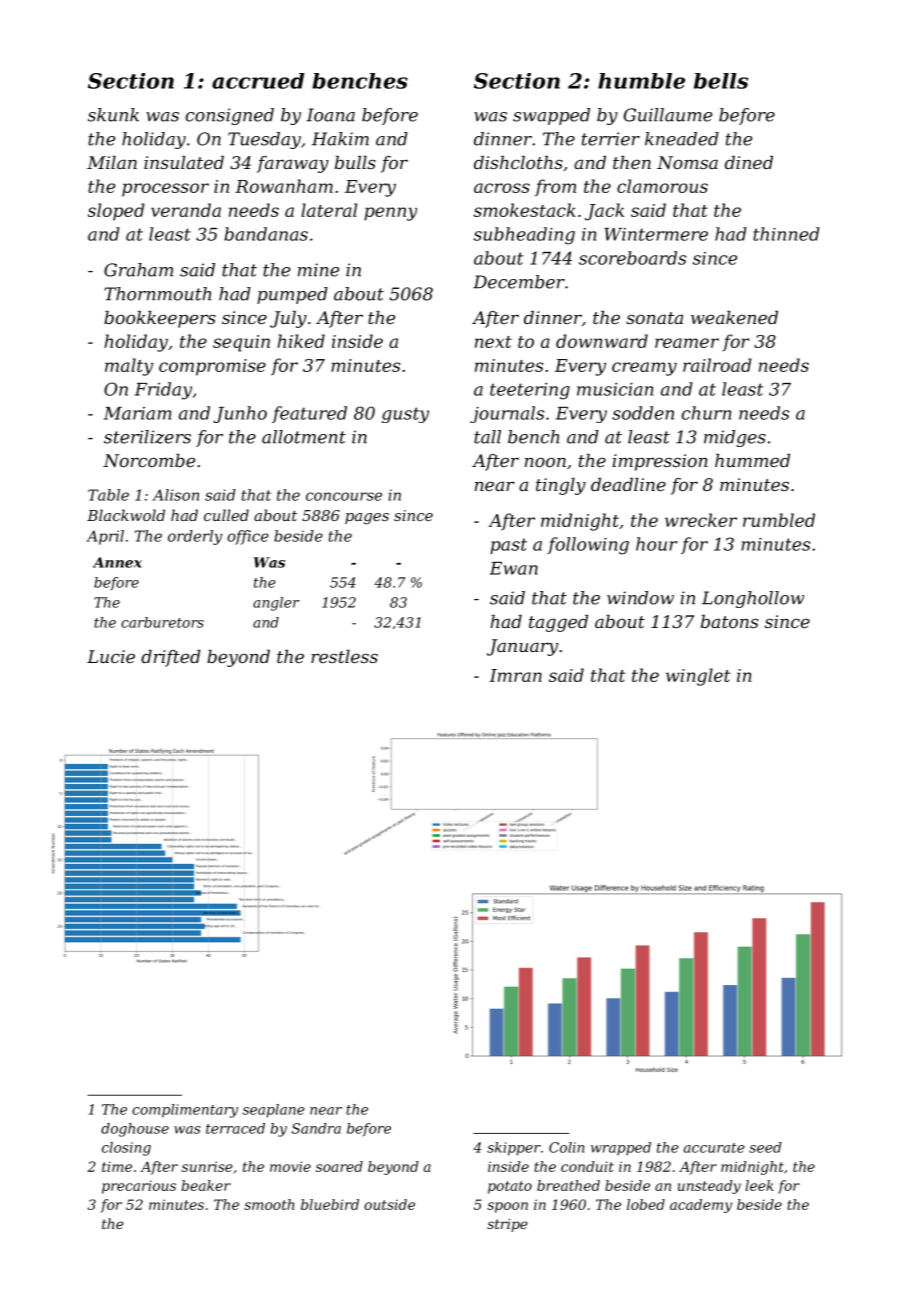  What do you see at coordinates (330, 115) in the screenshot?
I see `Ioana` at bounding box center [330, 115].
